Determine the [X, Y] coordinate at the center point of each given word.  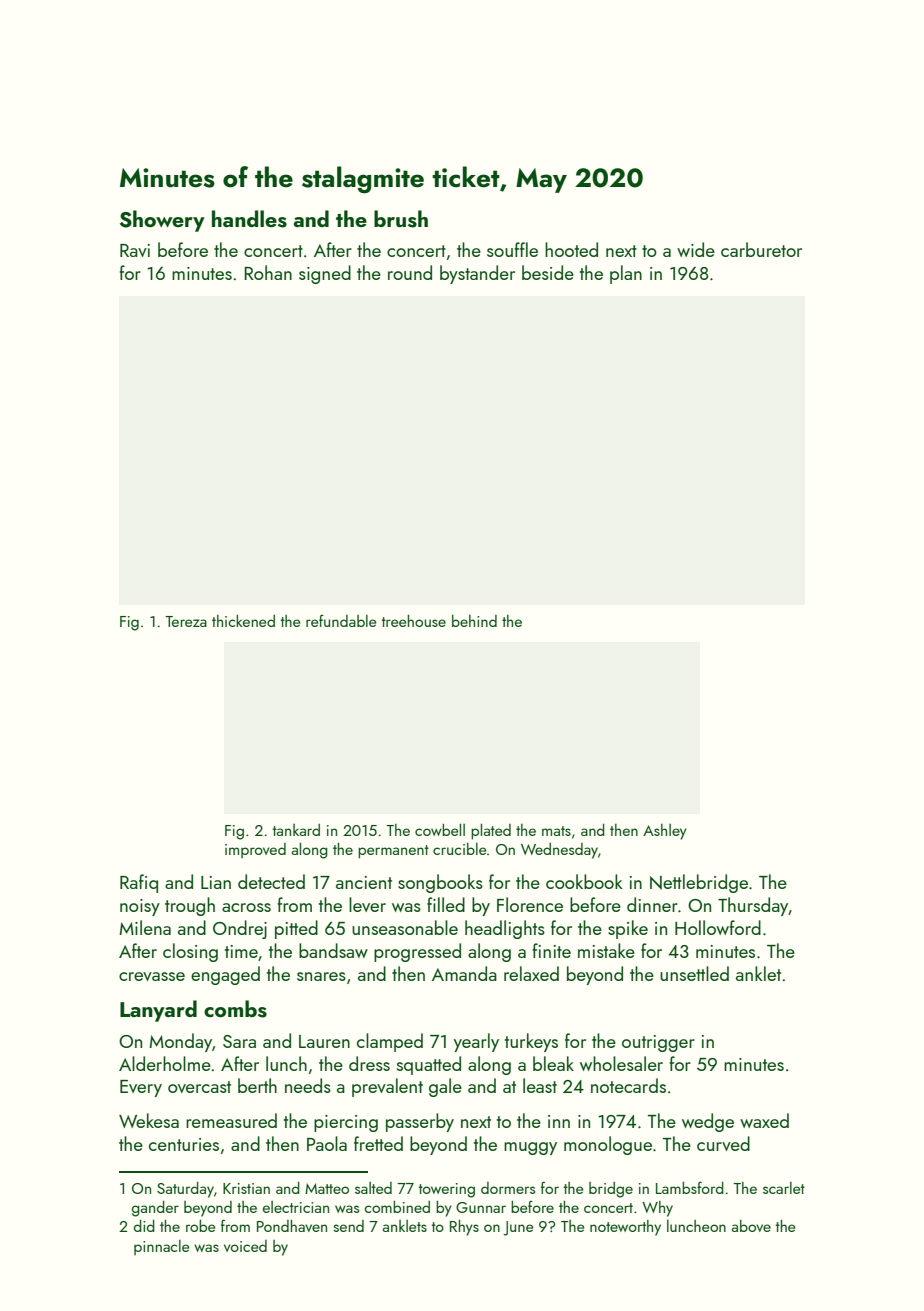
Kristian [246, 1188]
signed [325, 274]
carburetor [761, 249]
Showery [162, 221]
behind [474, 621]
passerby [420, 1122]
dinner [652, 904]
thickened [243, 620]
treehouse [413, 621]
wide [696, 249]
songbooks [440, 883]
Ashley [665, 832]
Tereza [186, 621]
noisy [140, 907]
